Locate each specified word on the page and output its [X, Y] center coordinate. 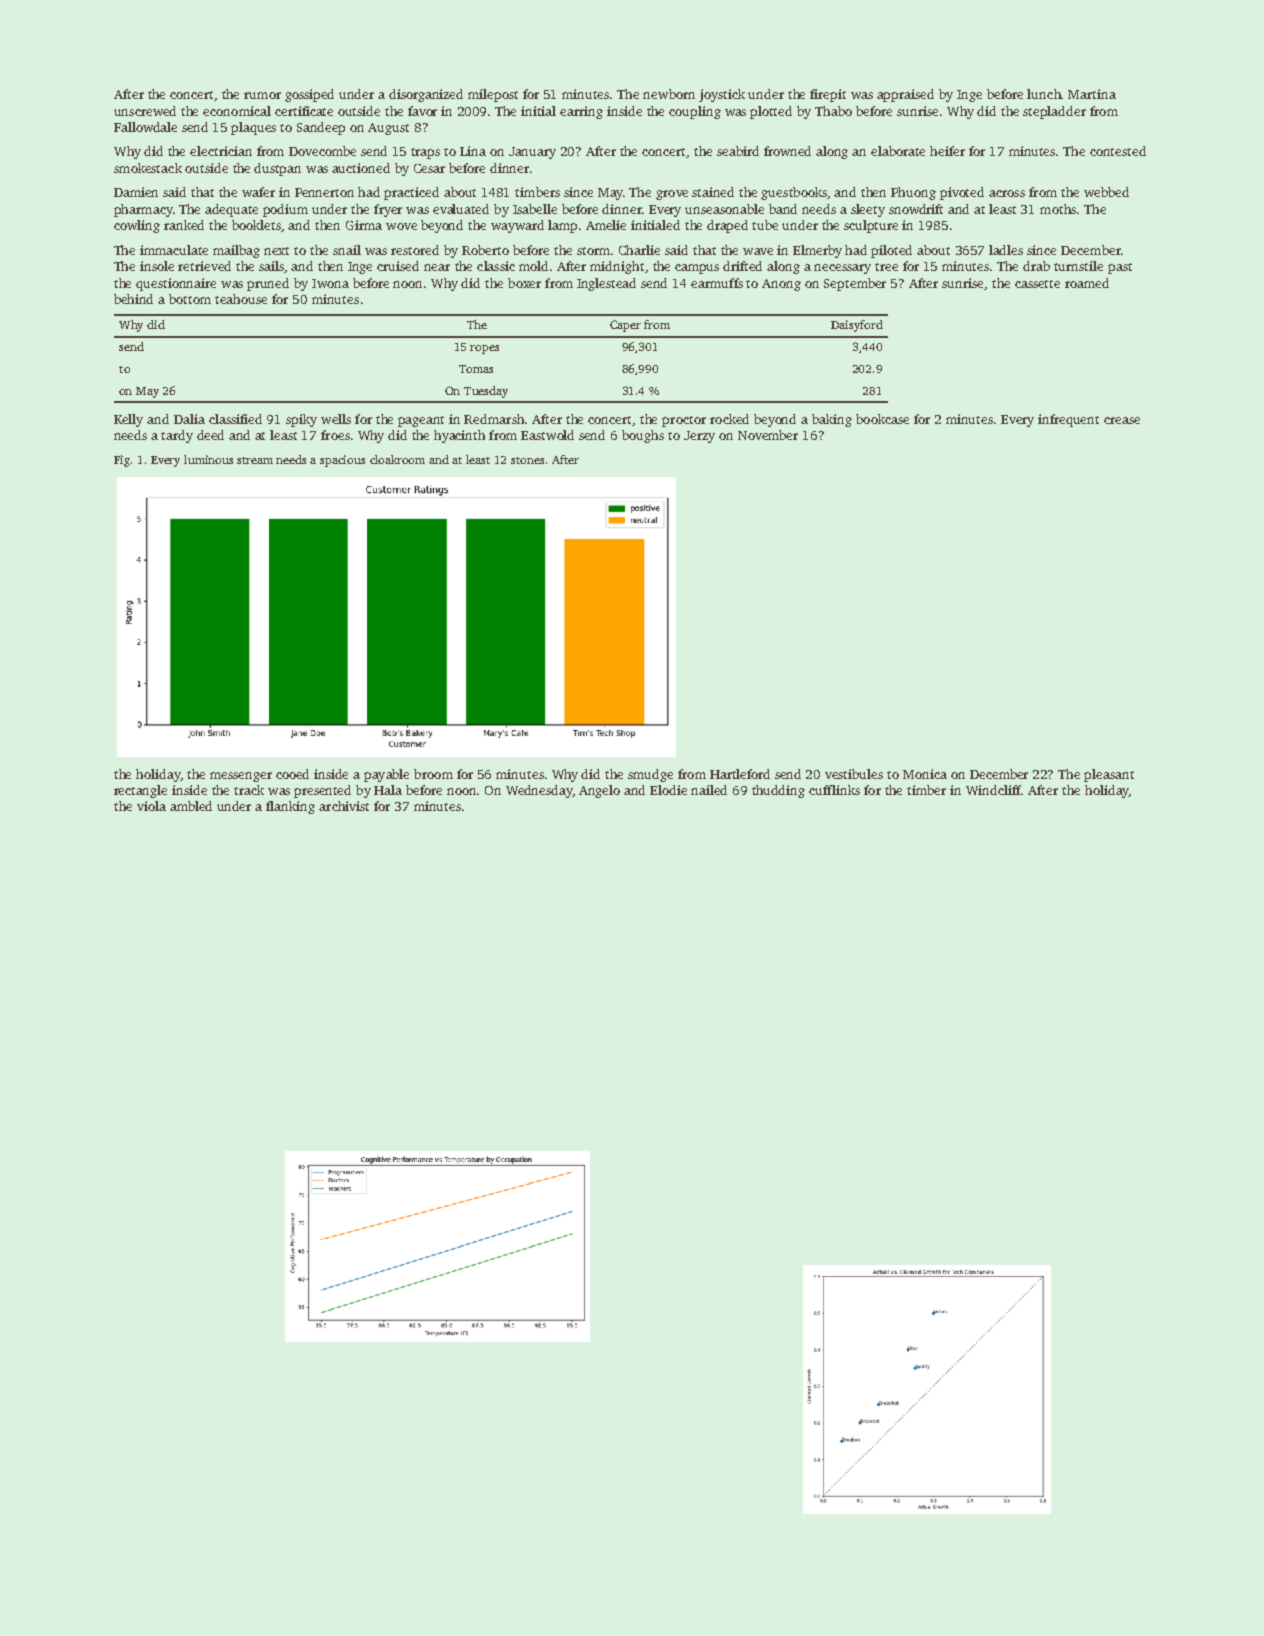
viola [151, 806]
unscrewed [145, 111]
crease [1122, 420]
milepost [493, 95]
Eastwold [547, 435]
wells [336, 419]
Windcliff [994, 790]
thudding [778, 791]
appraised [905, 95]
